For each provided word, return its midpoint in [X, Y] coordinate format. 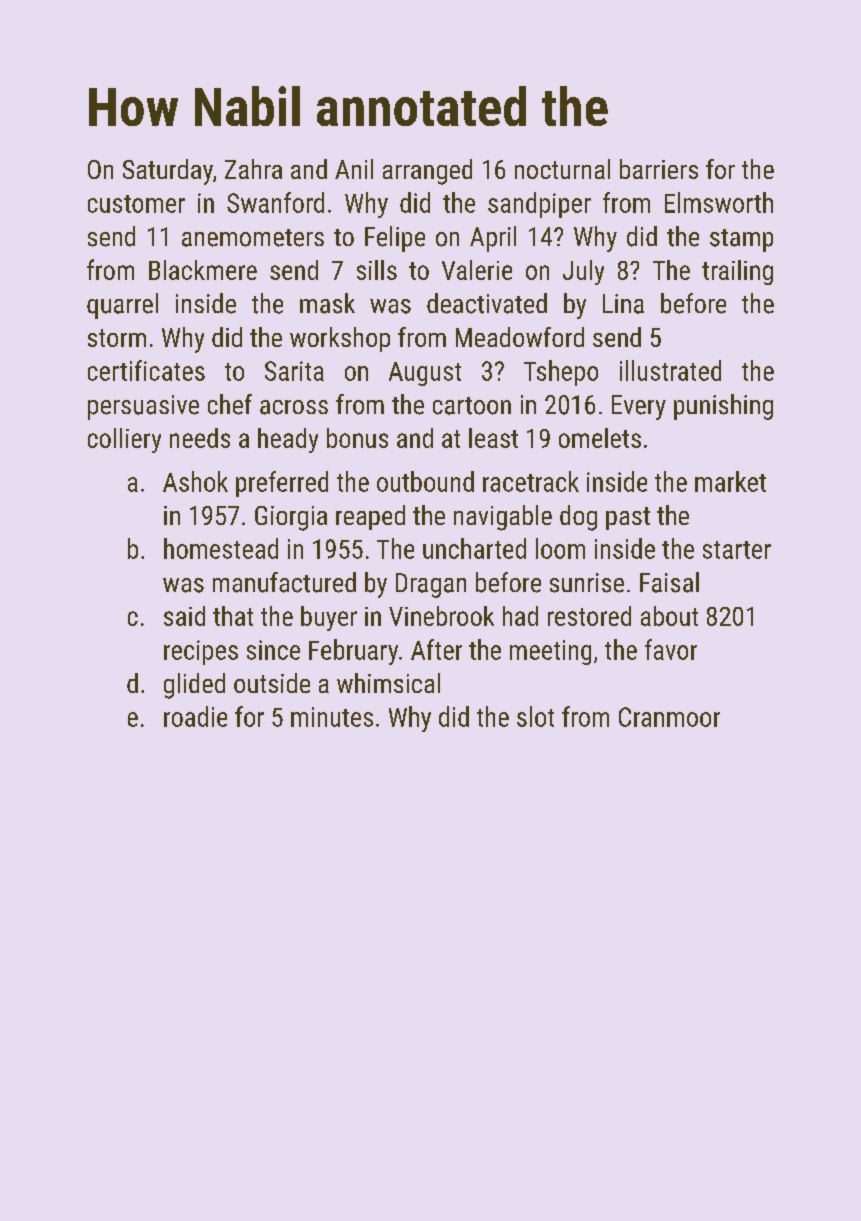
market [730, 481]
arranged [427, 172]
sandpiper [539, 205]
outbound [425, 481]
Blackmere [203, 270]
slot [535, 716]
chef [230, 404]
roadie [195, 716]
